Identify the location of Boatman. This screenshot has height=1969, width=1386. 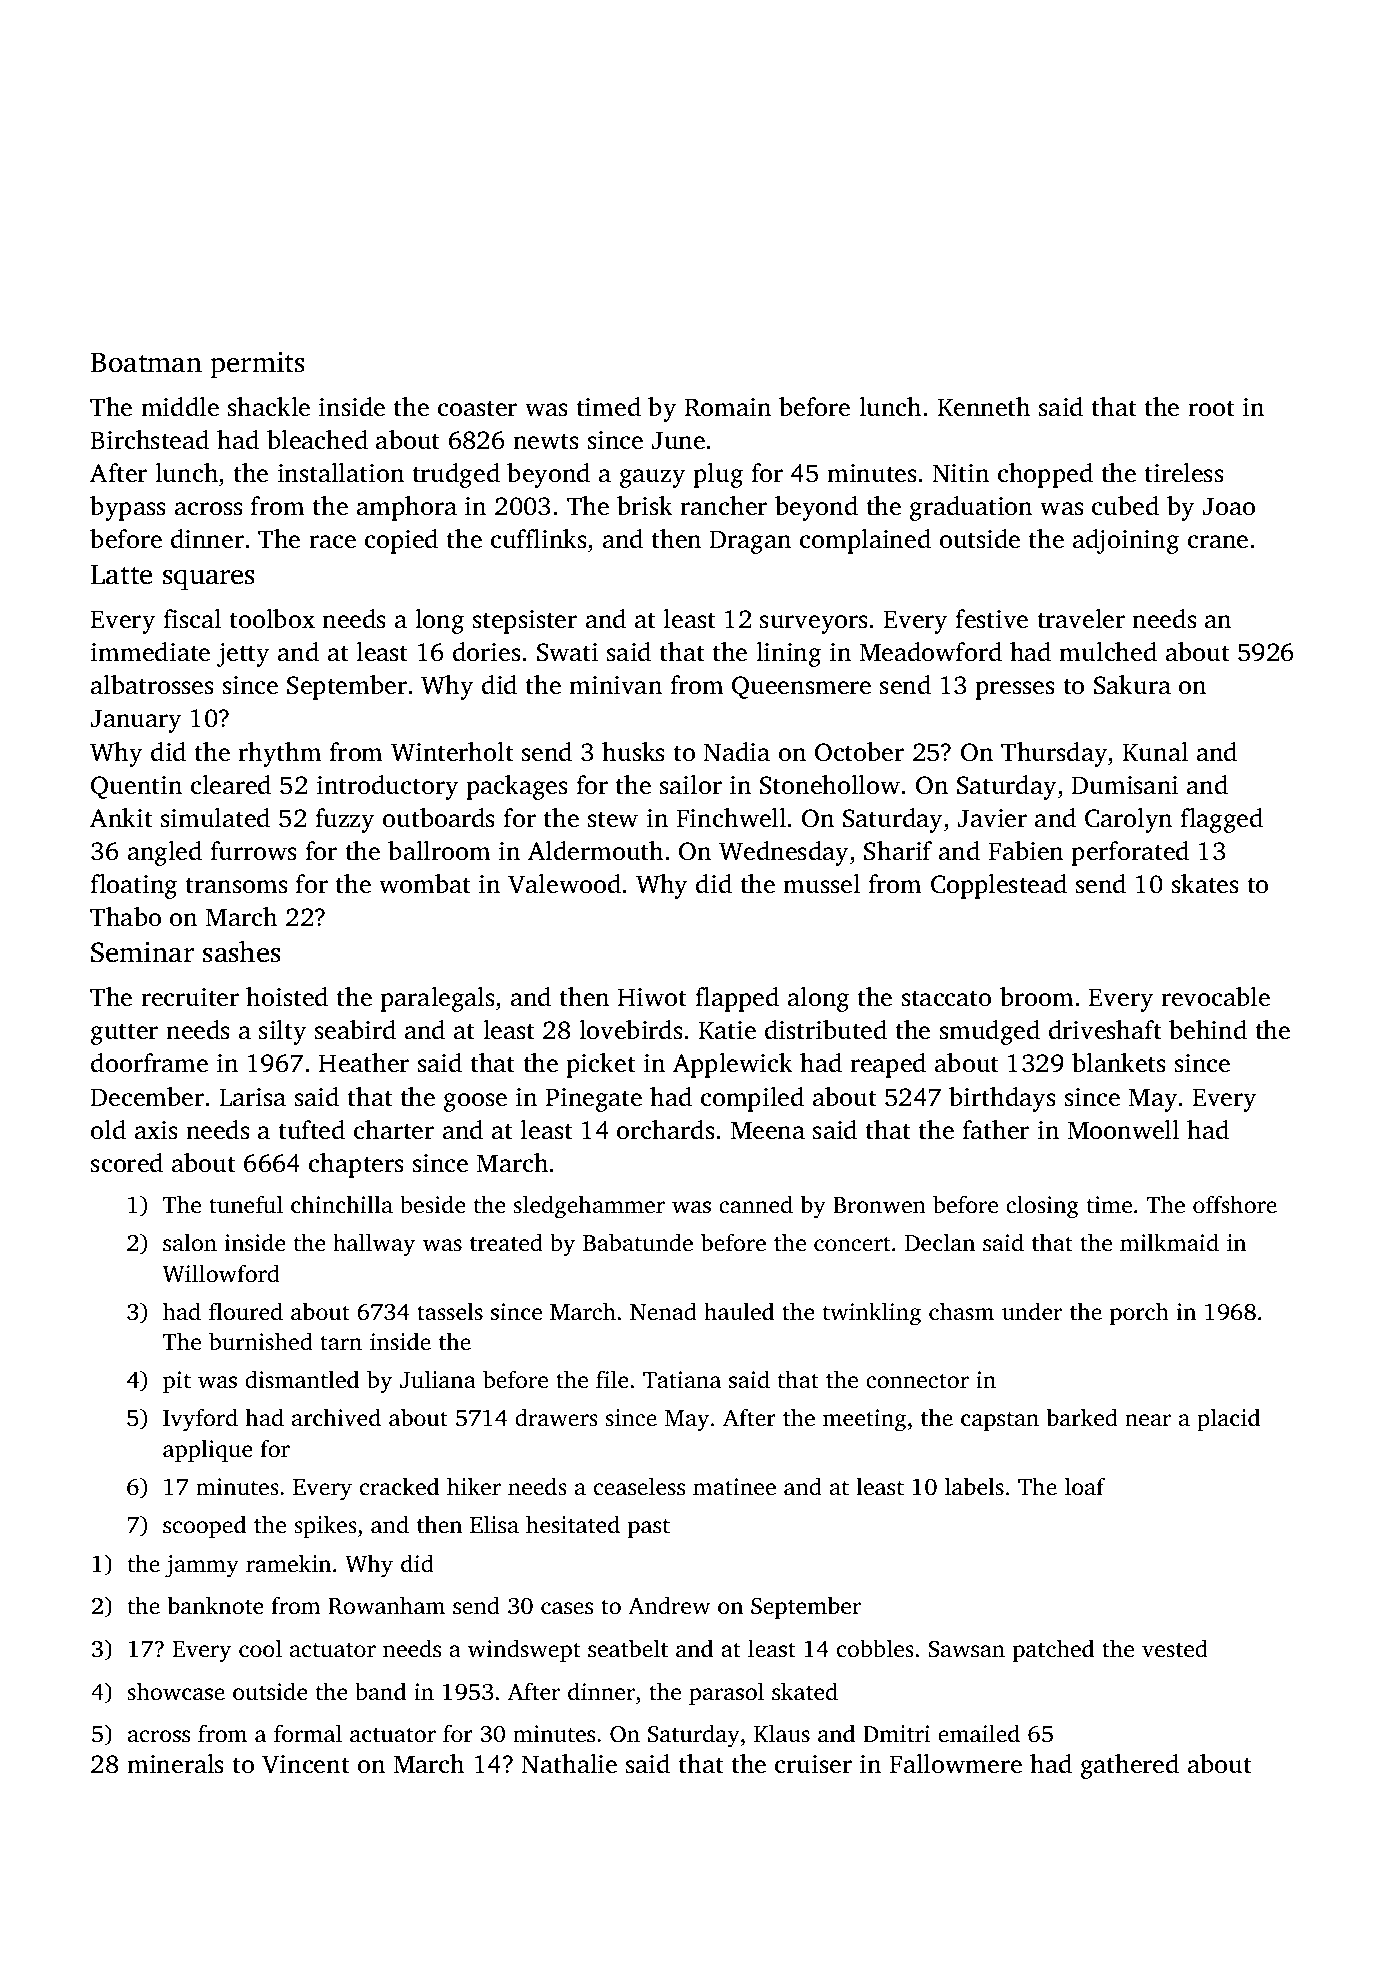
(146, 363).
